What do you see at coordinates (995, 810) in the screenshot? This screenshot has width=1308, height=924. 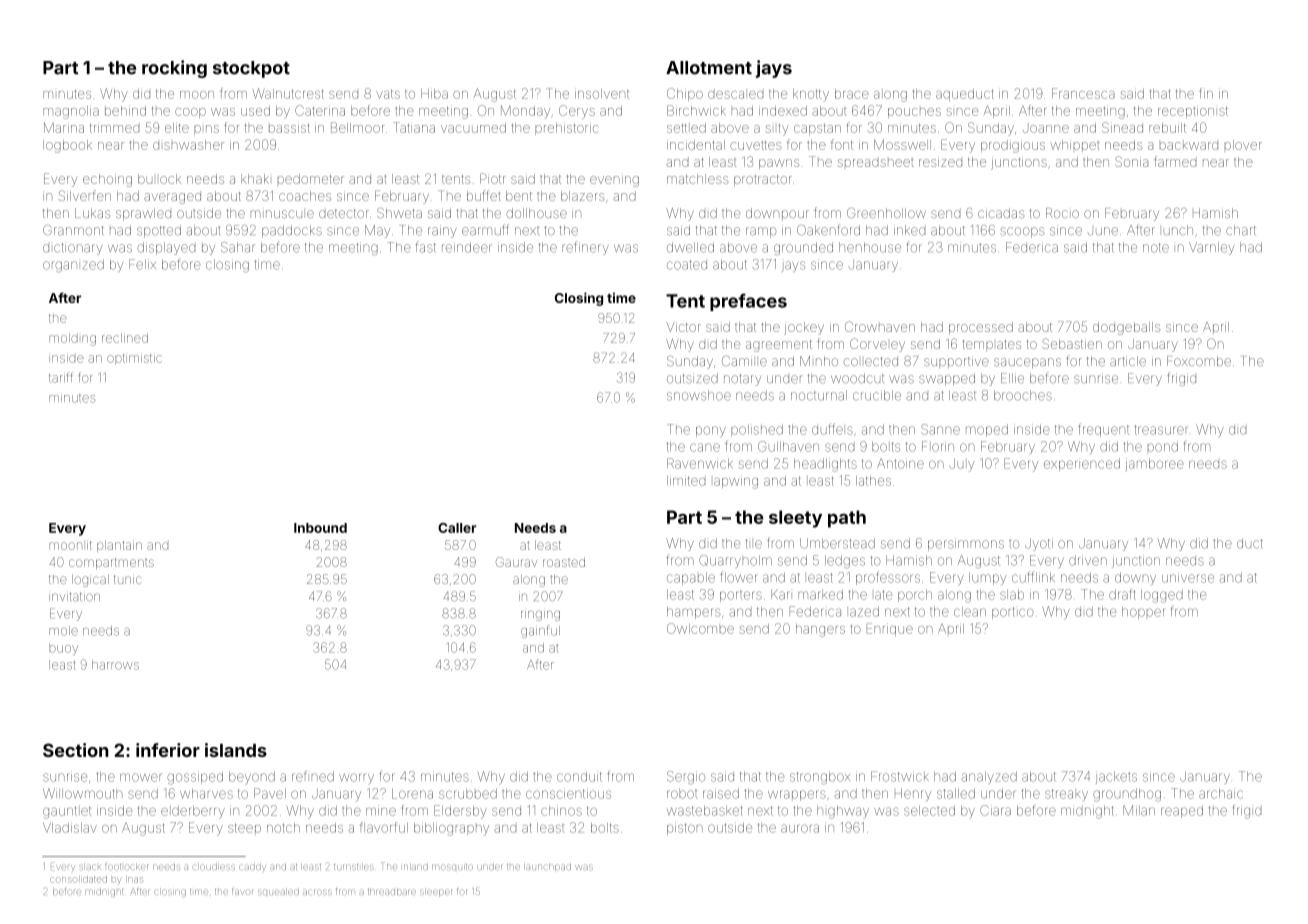 I see `Ciara` at bounding box center [995, 810].
